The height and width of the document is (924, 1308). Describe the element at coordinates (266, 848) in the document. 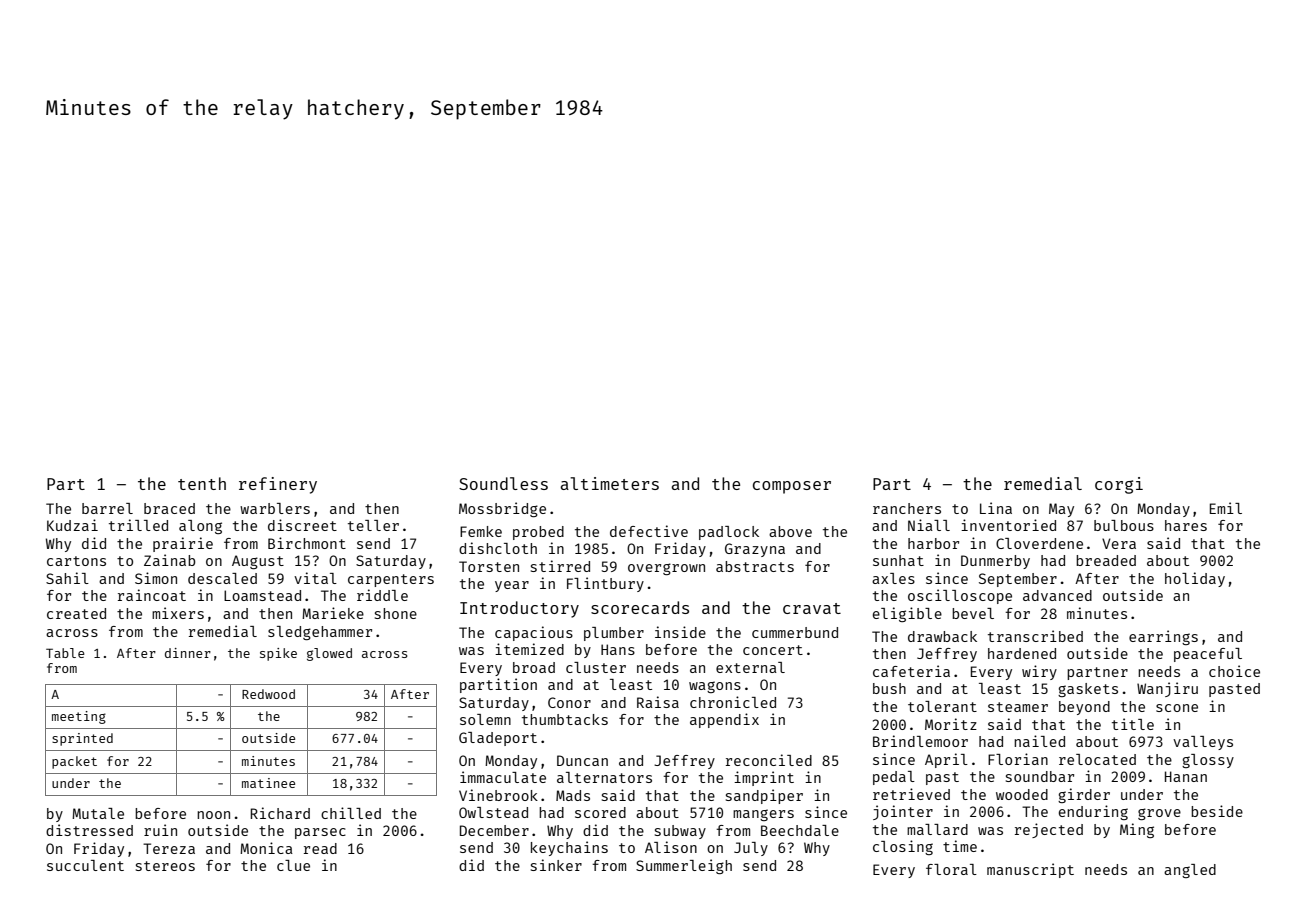

I see `Monica` at that location.
